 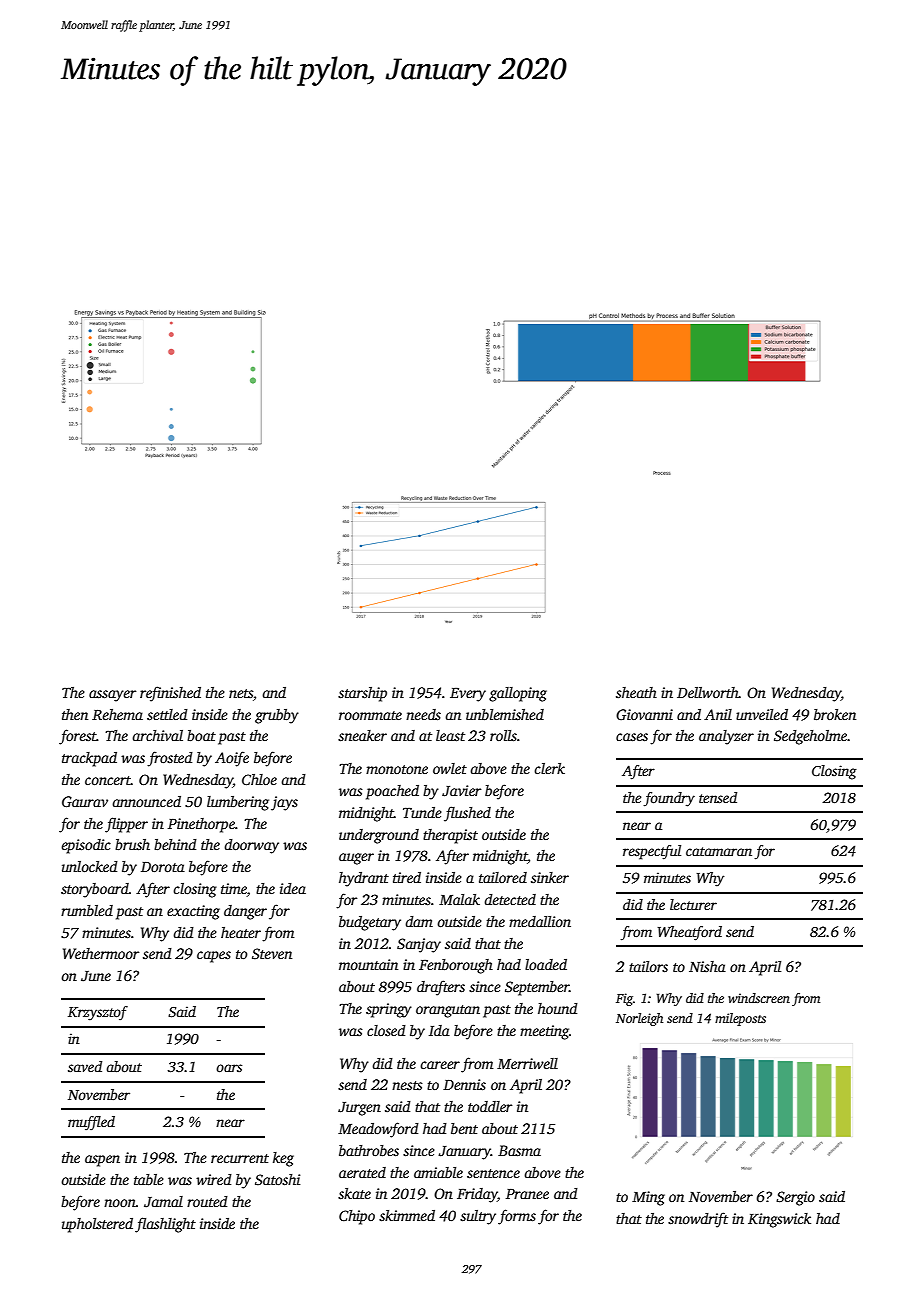 What do you see at coordinates (718, 797) in the screenshot?
I see `tensed` at bounding box center [718, 797].
